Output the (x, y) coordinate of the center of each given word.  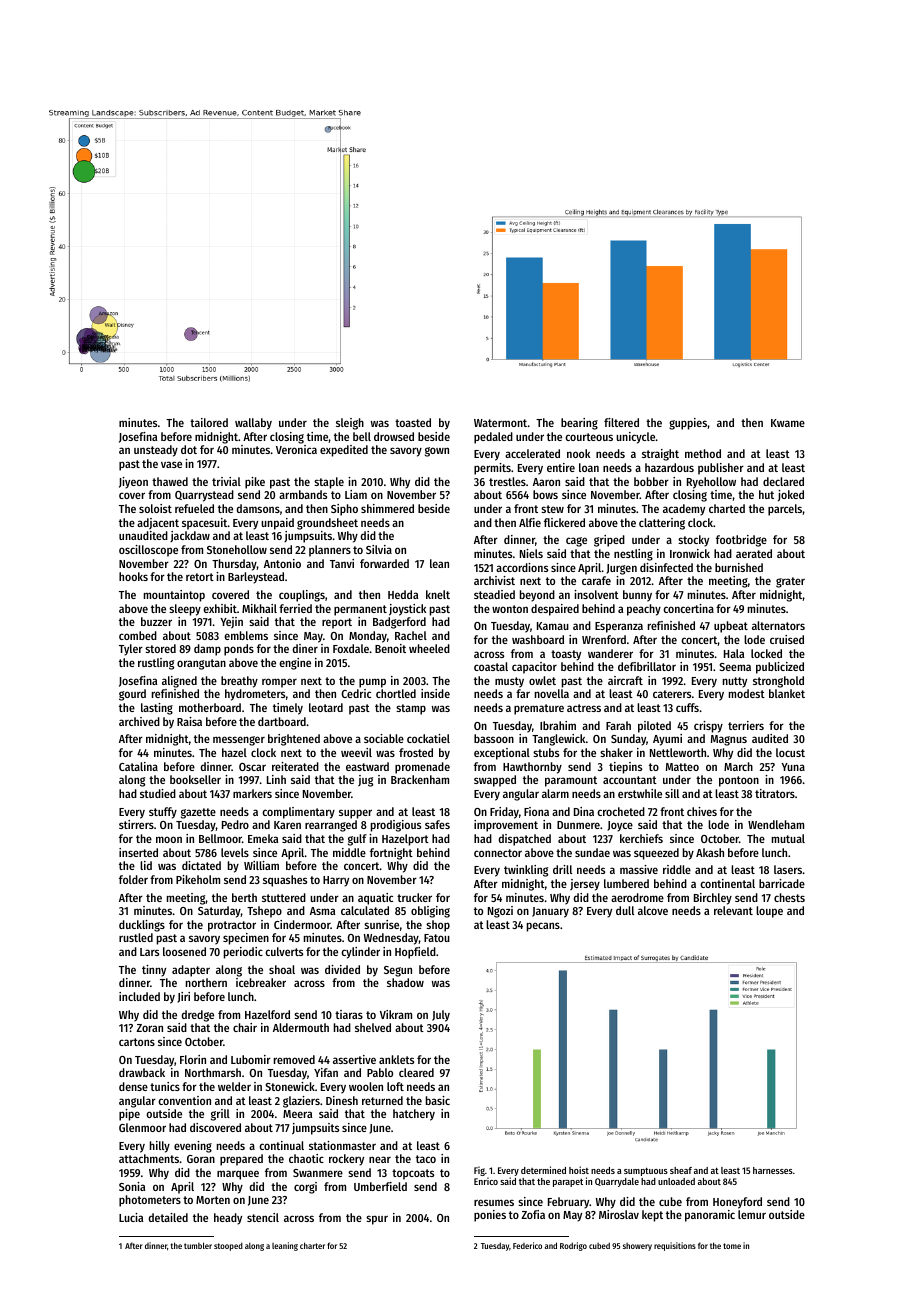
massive (639, 869)
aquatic (375, 899)
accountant (630, 780)
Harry (336, 881)
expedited (344, 451)
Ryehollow (711, 483)
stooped (228, 1246)
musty (509, 682)
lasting (157, 709)
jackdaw (190, 536)
